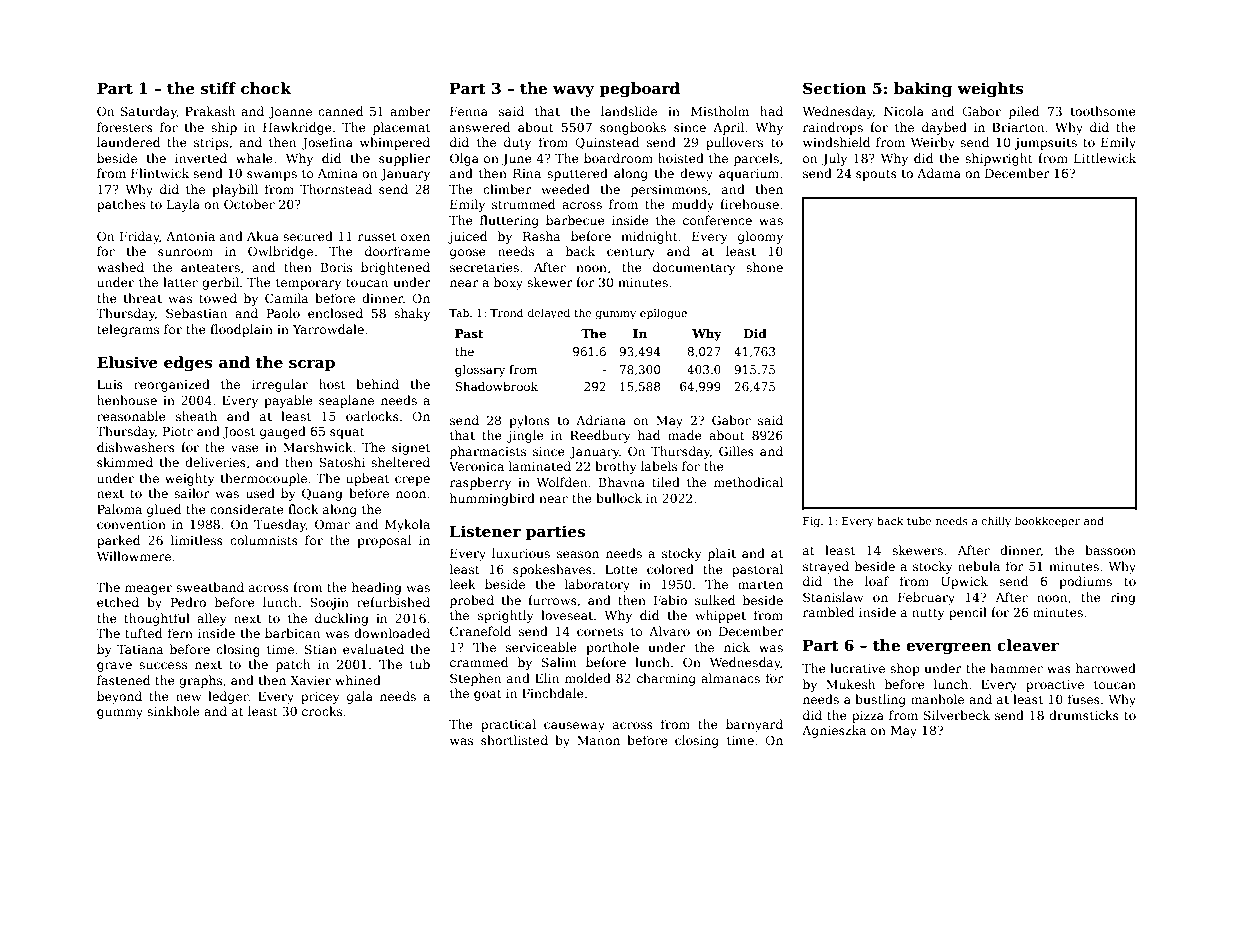  Describe the element at coordinates (979, 566) in the screenshot. I see `nebula` at that location.
